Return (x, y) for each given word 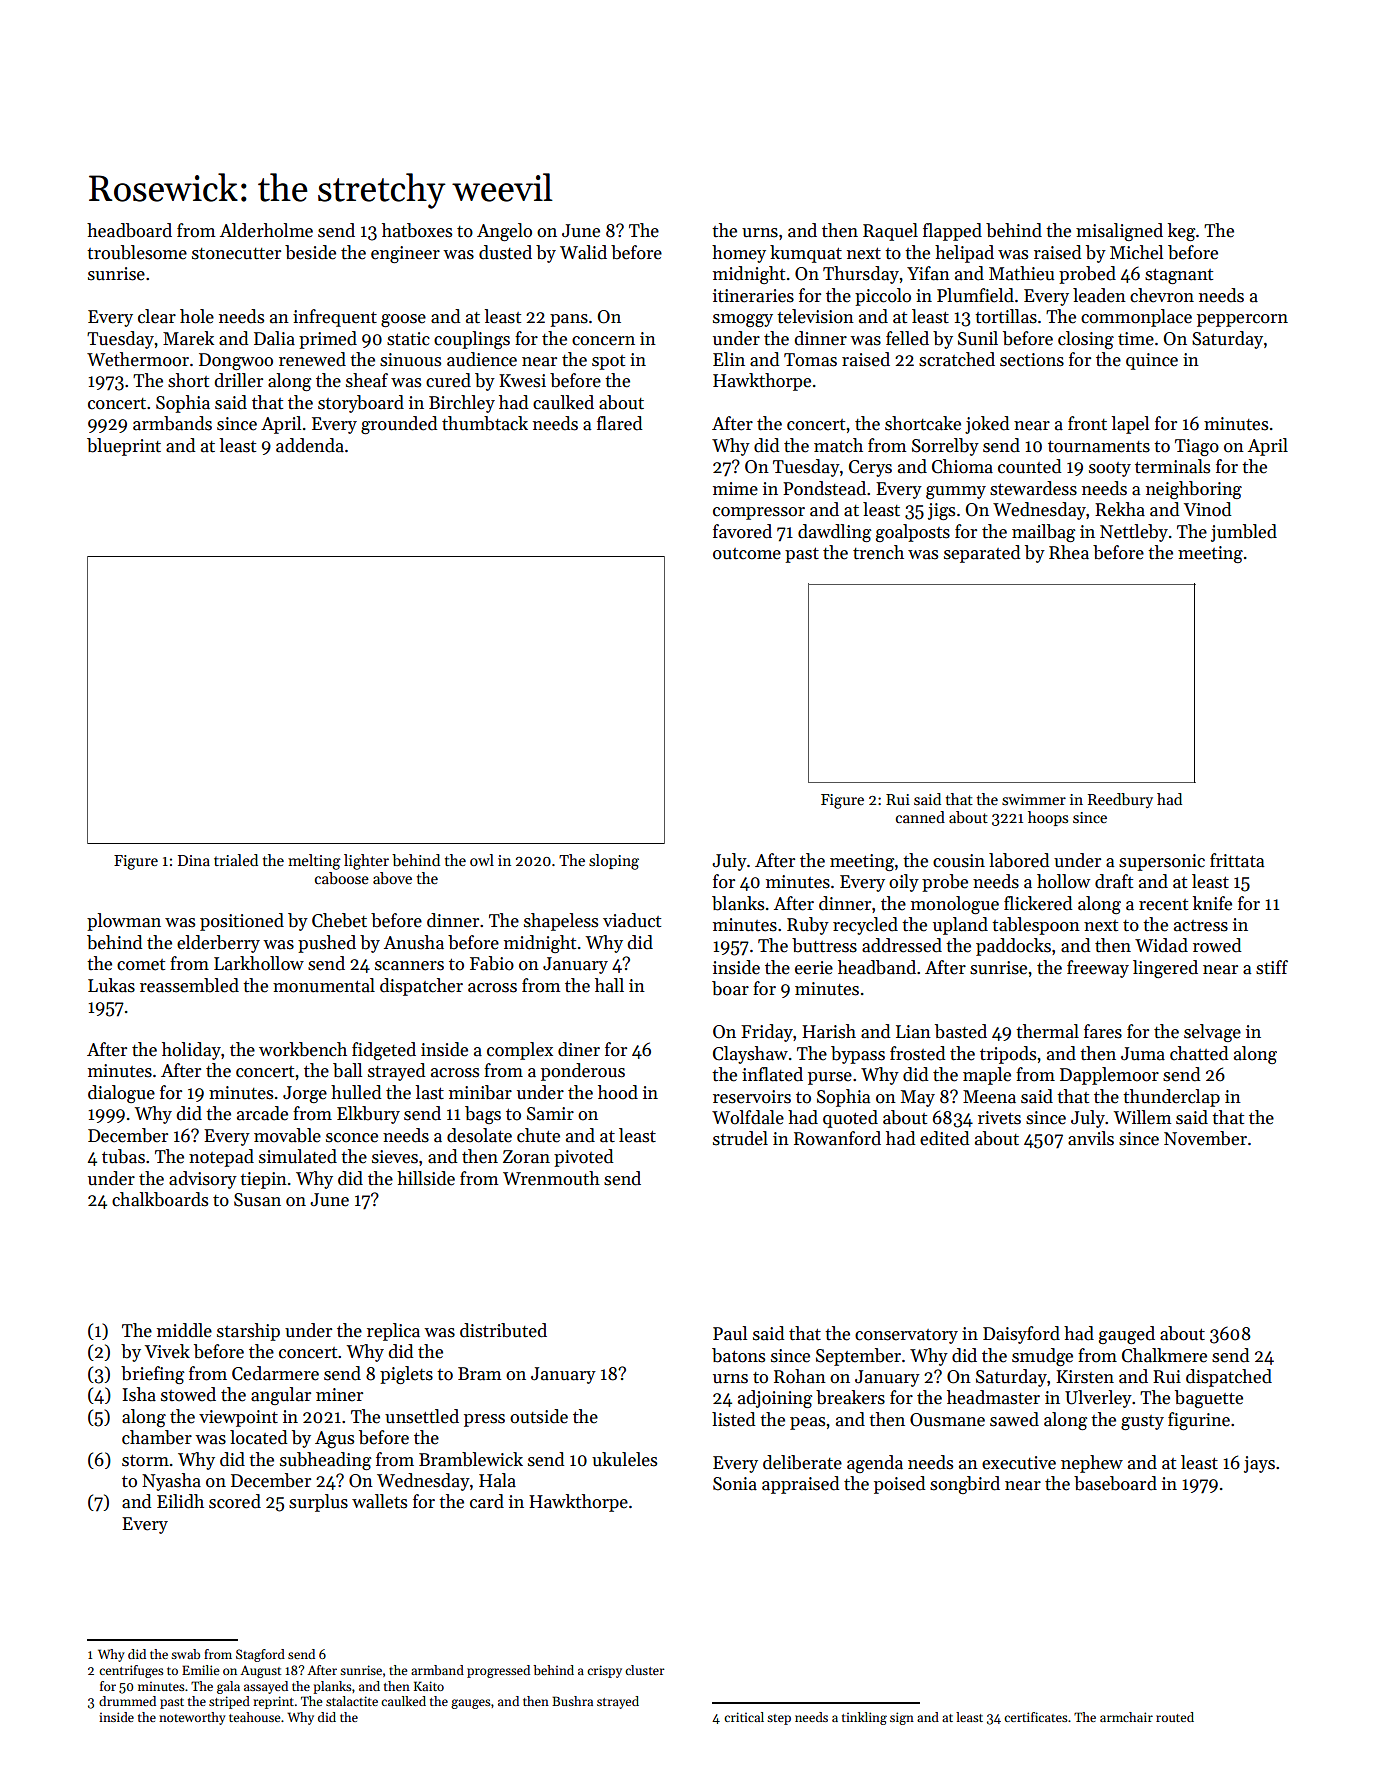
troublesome (137, 252)
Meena (989, 1097)
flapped (952, 232)
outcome (747, 554)
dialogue (121, 1094)
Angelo (504, 232)
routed (1175, 1717)
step (779, 1719)
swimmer (1034, 799)
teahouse (254, 1717)
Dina (194, 860)
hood (618, 1092)
